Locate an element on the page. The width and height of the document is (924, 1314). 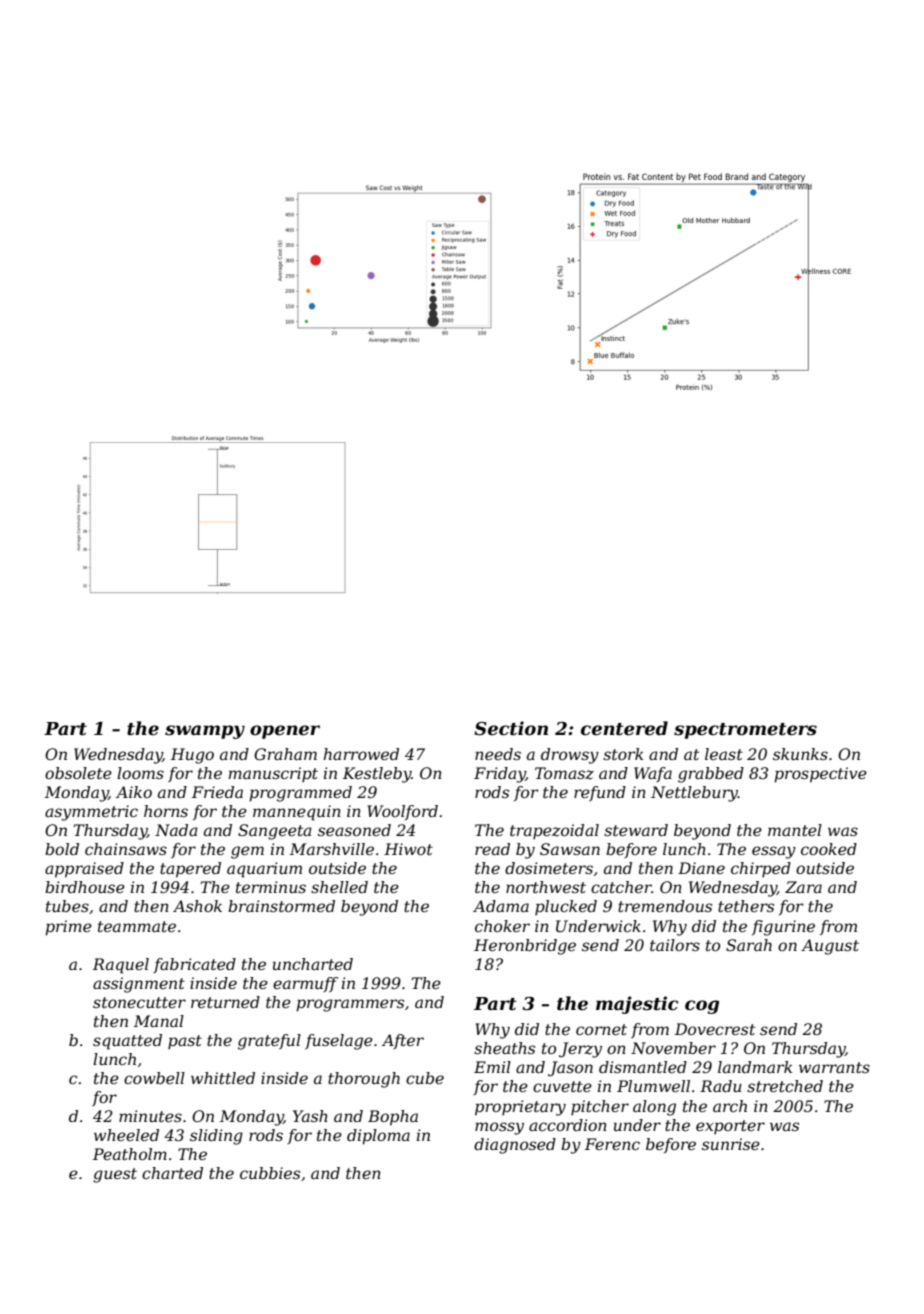
read is located at coordinates (492, 849).
